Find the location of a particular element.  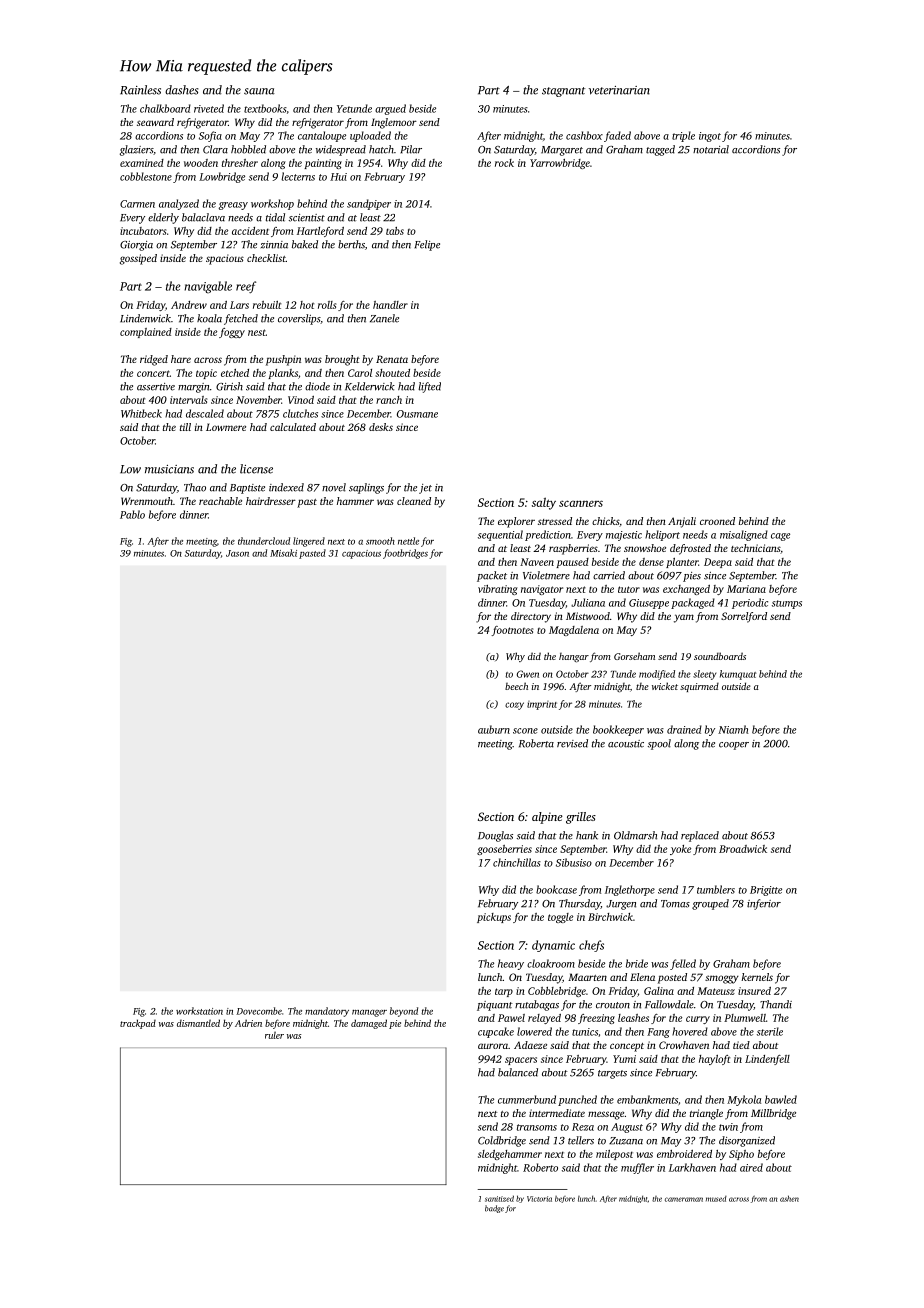

damaged is located at coordinates (369, 1024).
